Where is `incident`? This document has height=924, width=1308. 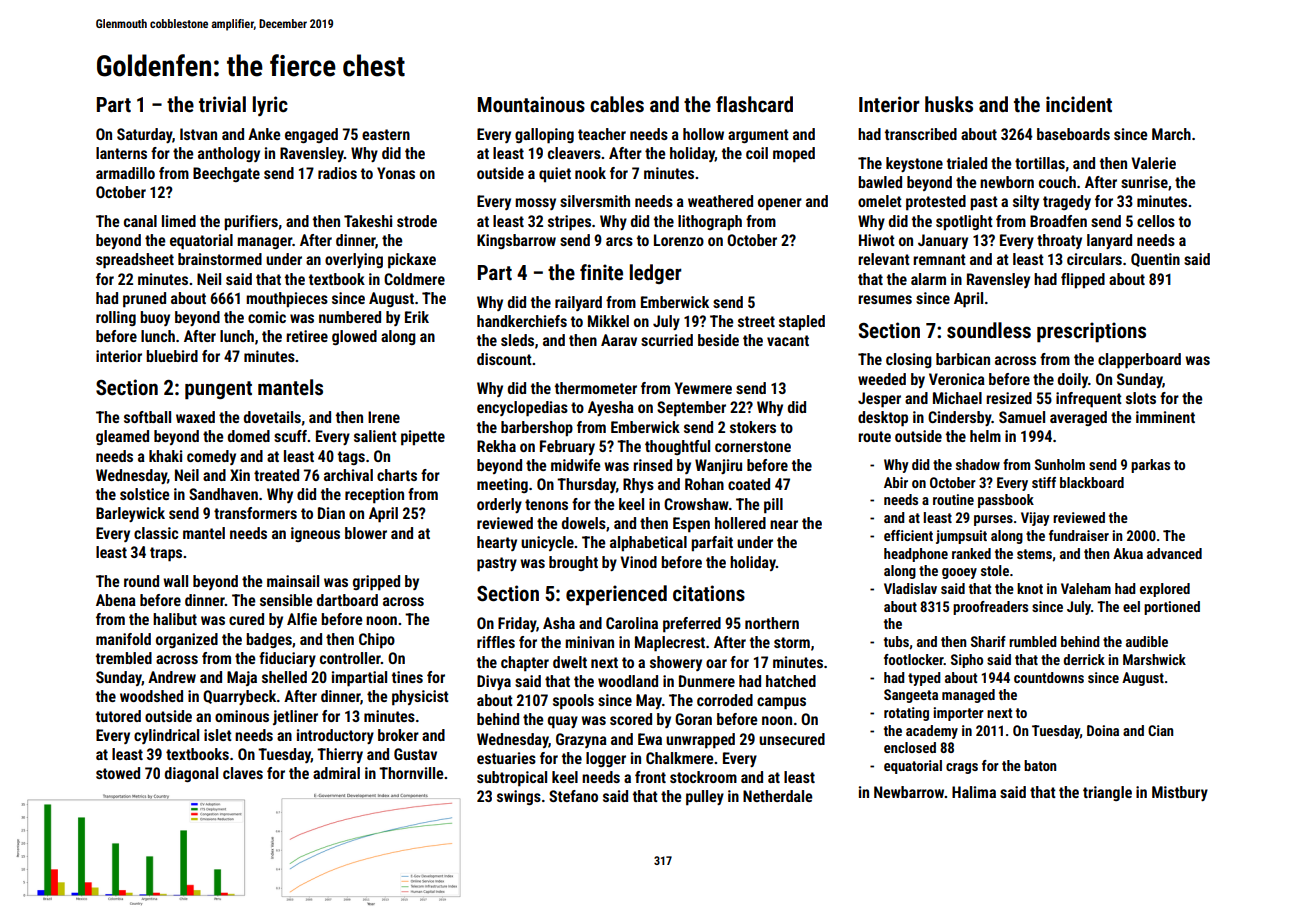 incident is located at coordinates (1079, 104).
